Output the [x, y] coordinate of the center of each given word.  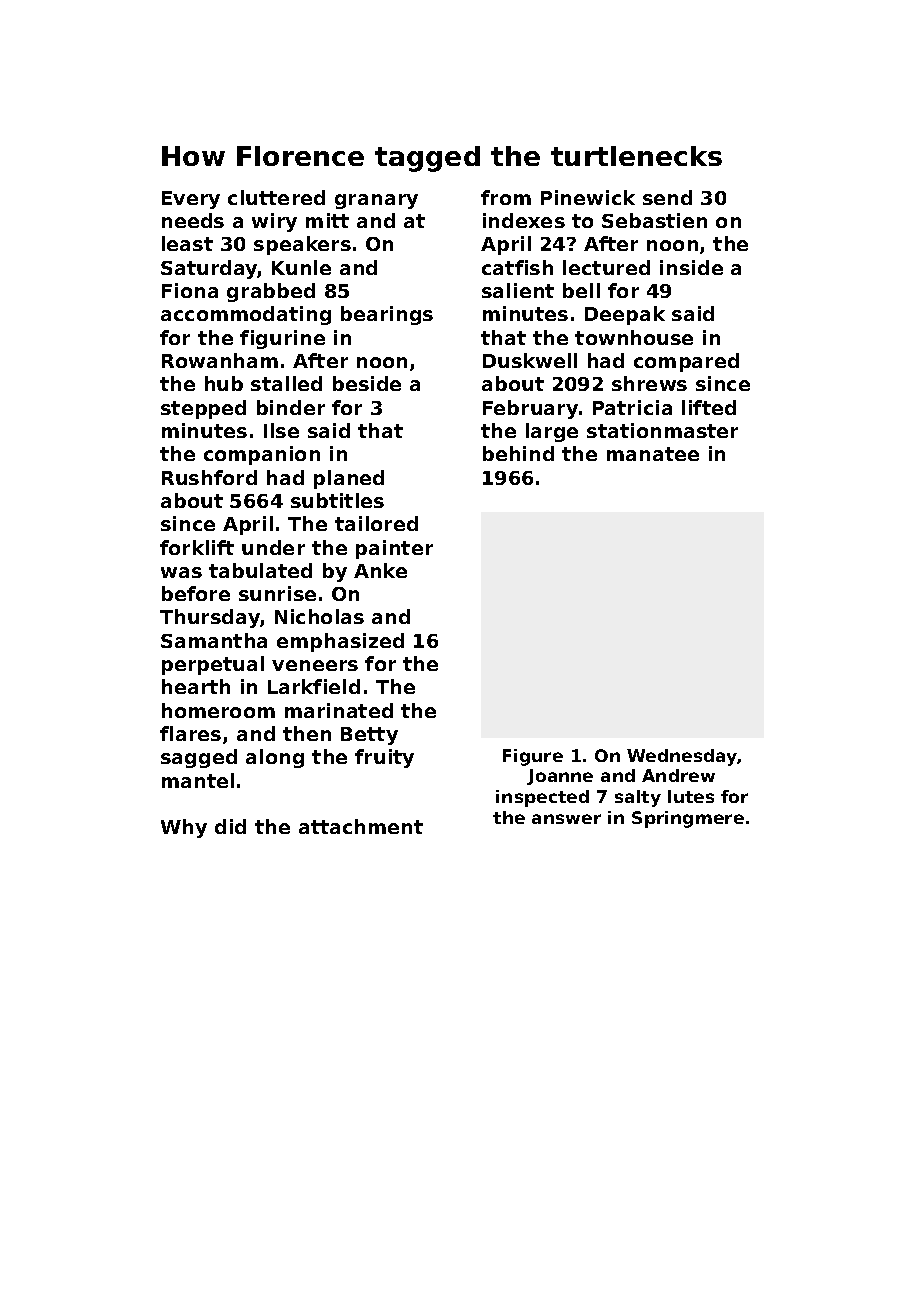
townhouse [634, 337]
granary [376, 201]
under [273, 547]
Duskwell [530, 360]
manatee [653, 454]
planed [349, 479]
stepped [203, 409]
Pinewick [588, 197]
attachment [361, 826]
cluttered [276, 197]
